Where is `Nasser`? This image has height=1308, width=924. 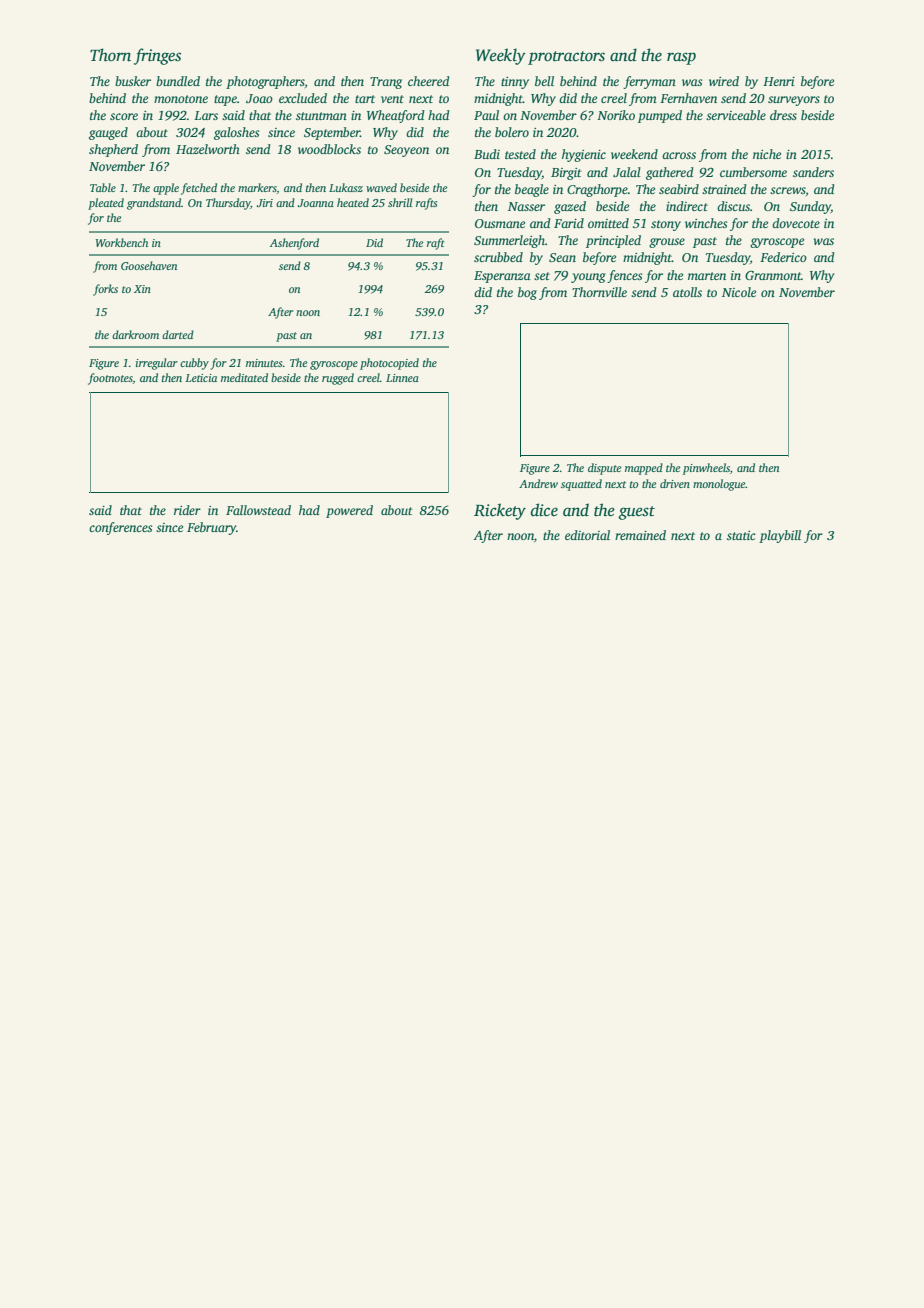
Nasser is located at coordinates (526, 206).
